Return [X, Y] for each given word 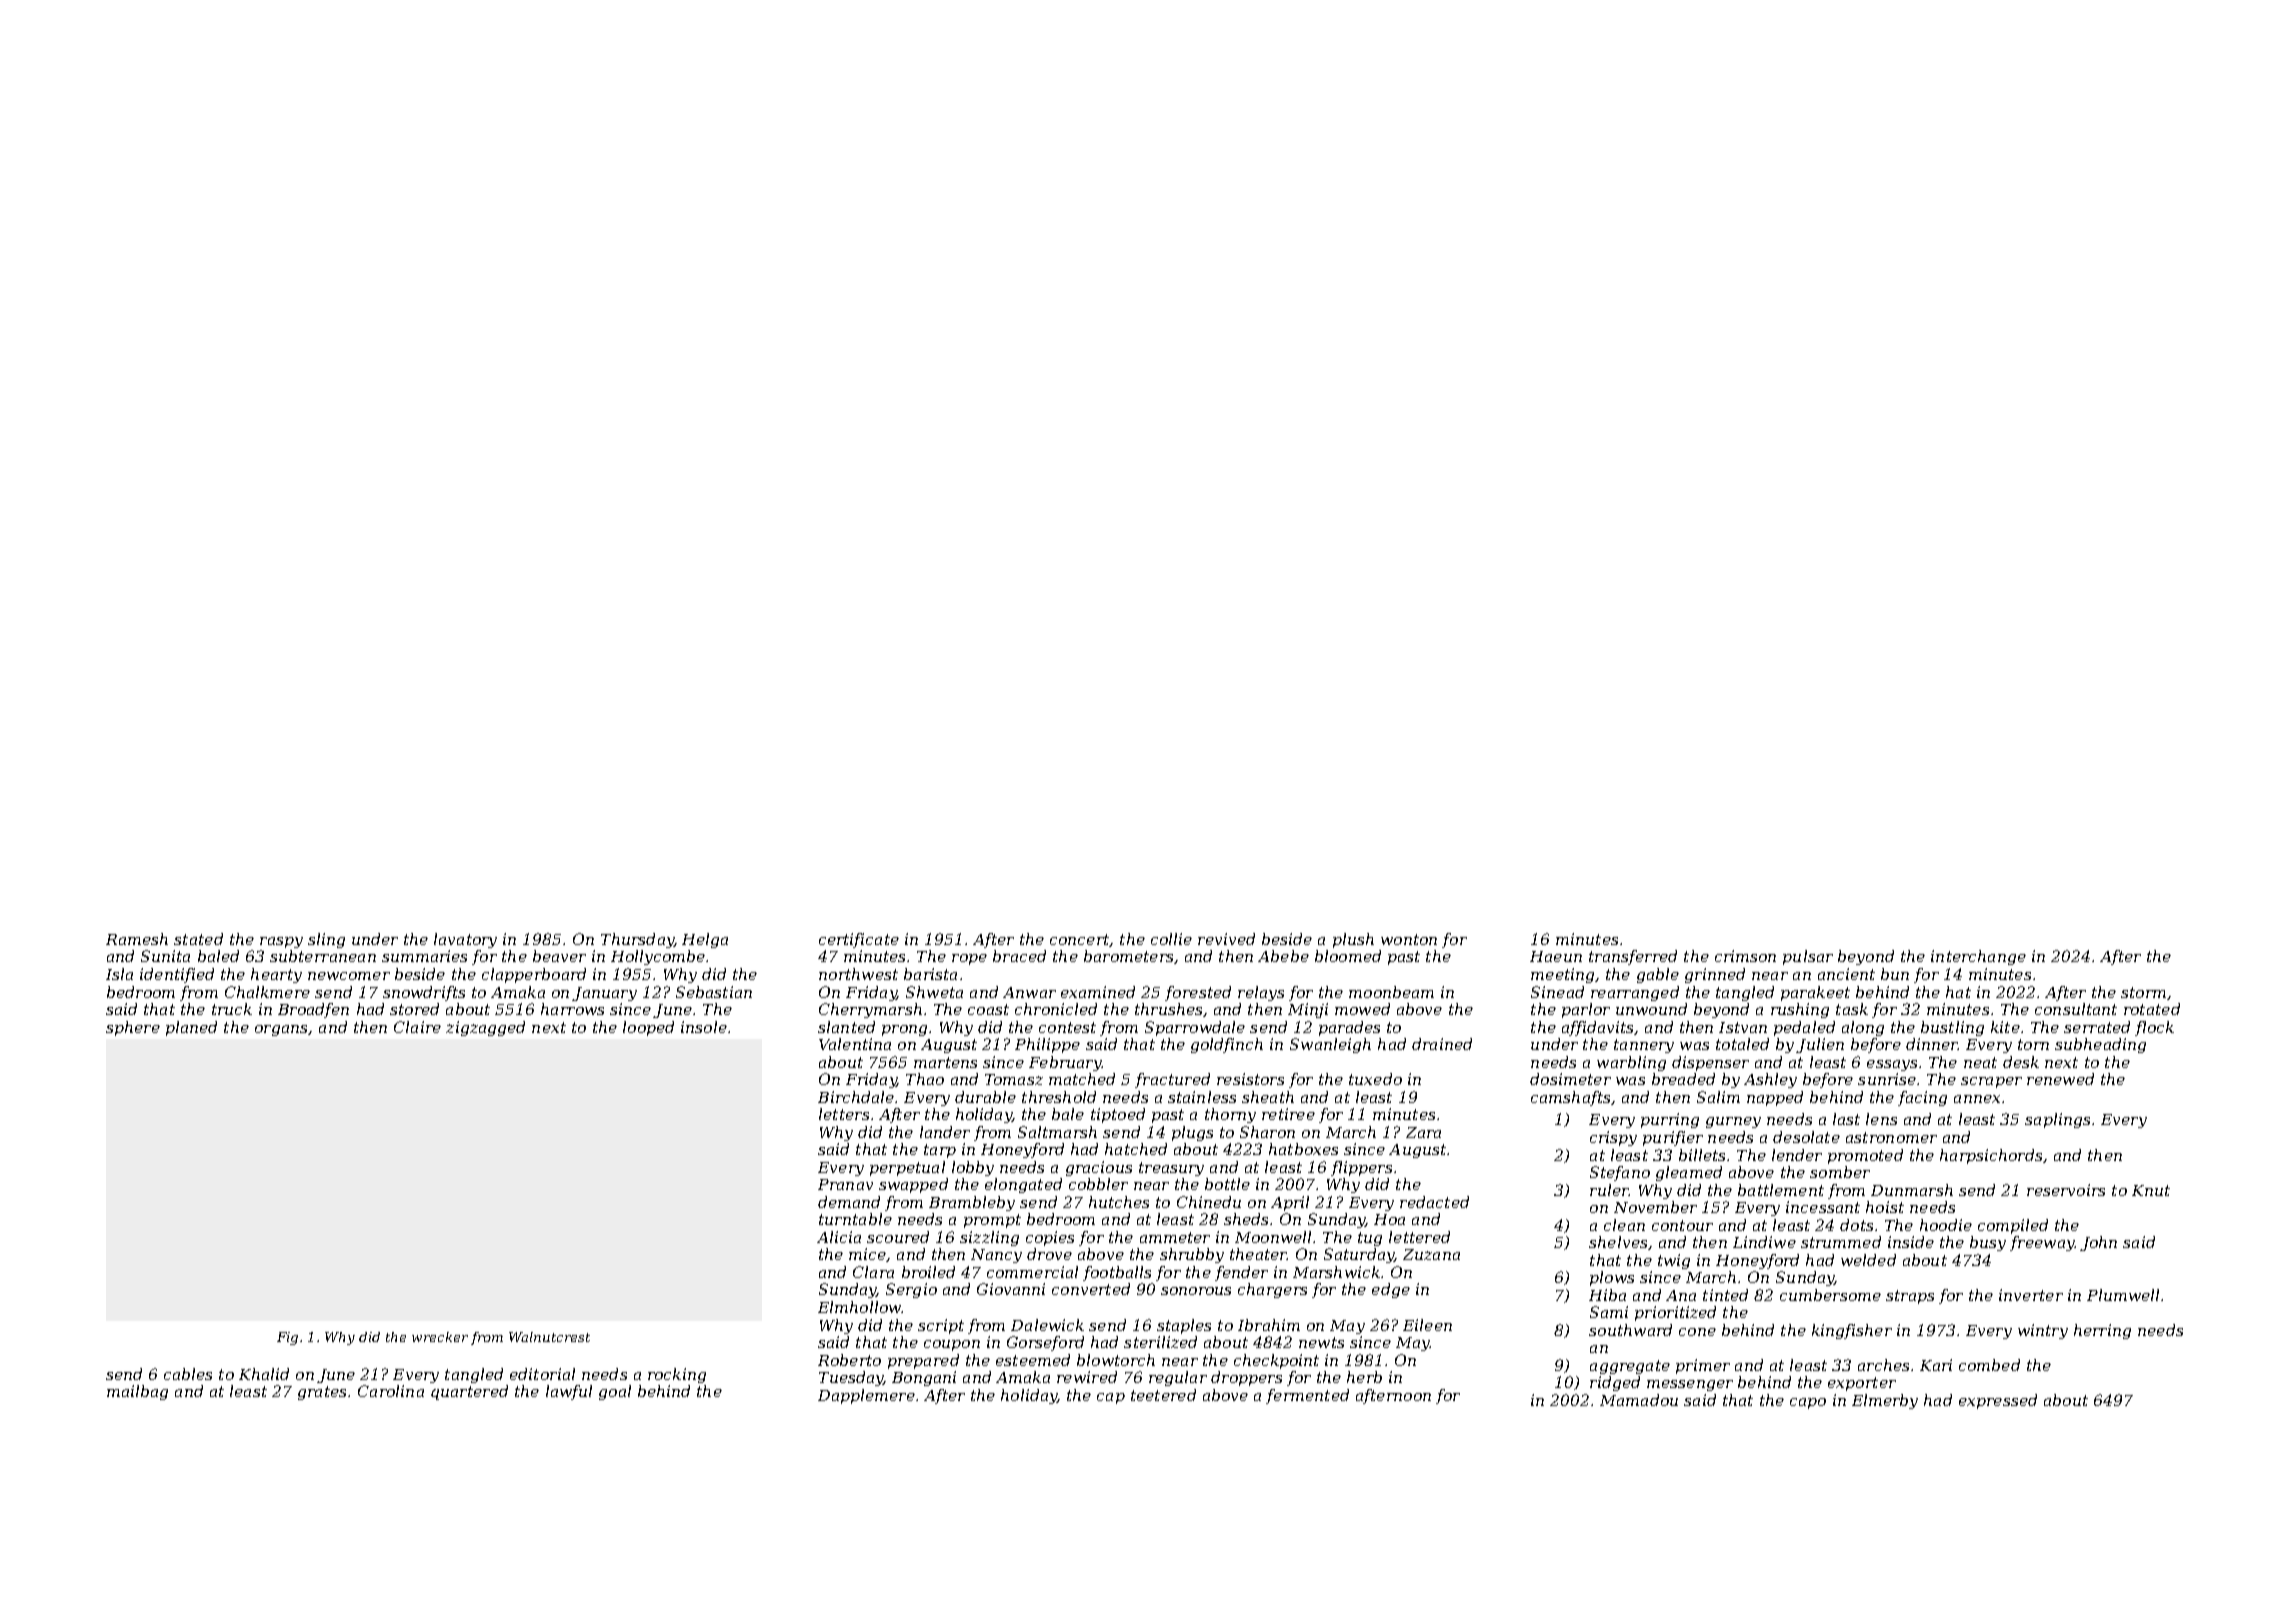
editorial [542, 1374]
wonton [1409, 939]
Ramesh [137, 939]
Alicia [839, 1237]
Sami [1609, 1312]
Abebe [1283, 956]
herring [2102, 1331]
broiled [928, 1272]
